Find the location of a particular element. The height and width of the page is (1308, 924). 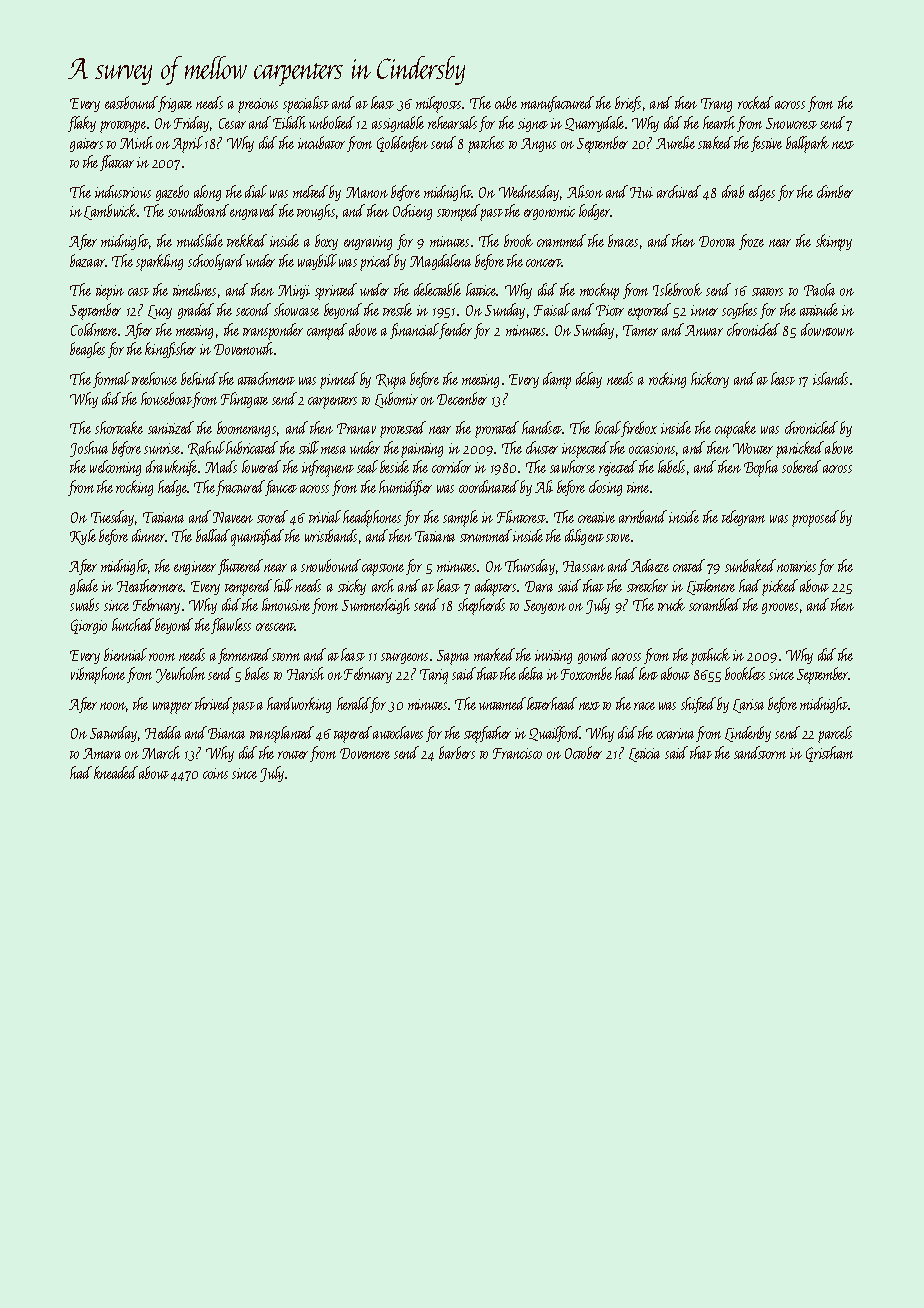

notaries is located at coordinates (796, 566).
